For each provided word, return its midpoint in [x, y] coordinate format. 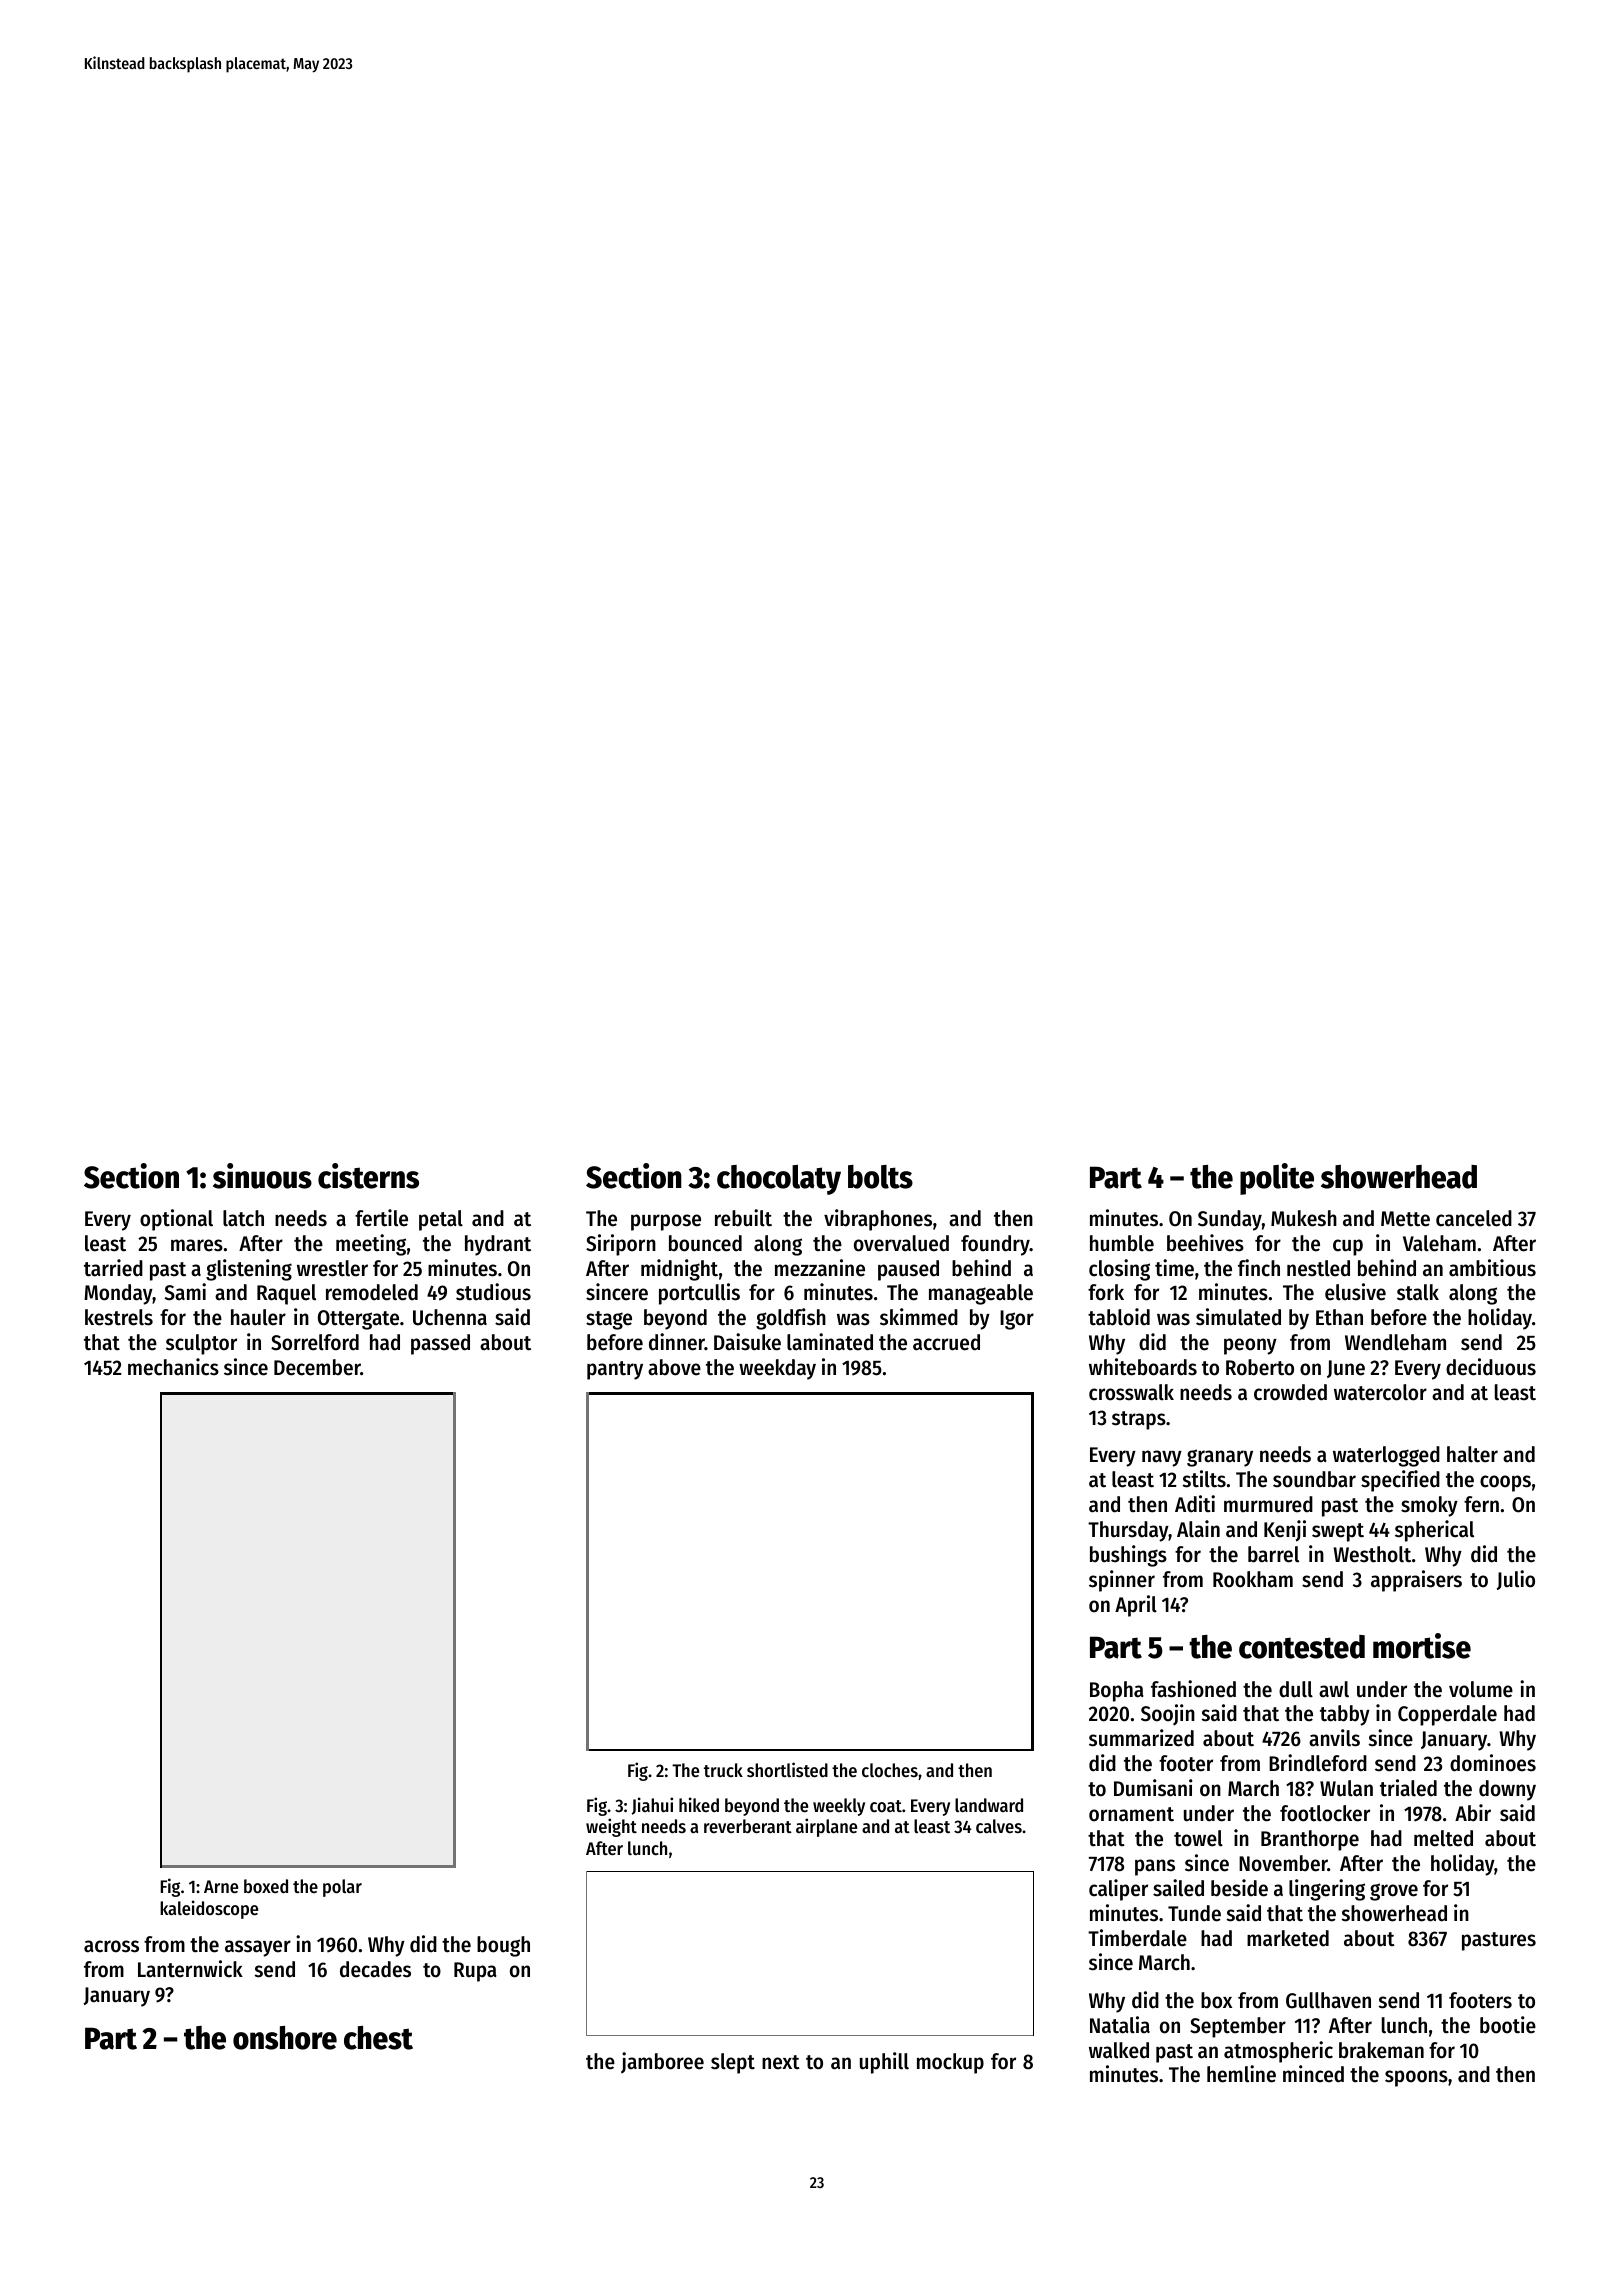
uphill [884, 2063]
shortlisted [787, 1769]
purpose [666, 1222]
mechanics [173, 1367]
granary [1220, 1458]
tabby [1345, 1715]
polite [1277, 1179]
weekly [839, 1807]
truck [723, 1770]
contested [1302, 1647]
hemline [1241, 2074]
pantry [615, 1370]
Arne [221, 1886]
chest [378, 2038]
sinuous [262, 1176]
